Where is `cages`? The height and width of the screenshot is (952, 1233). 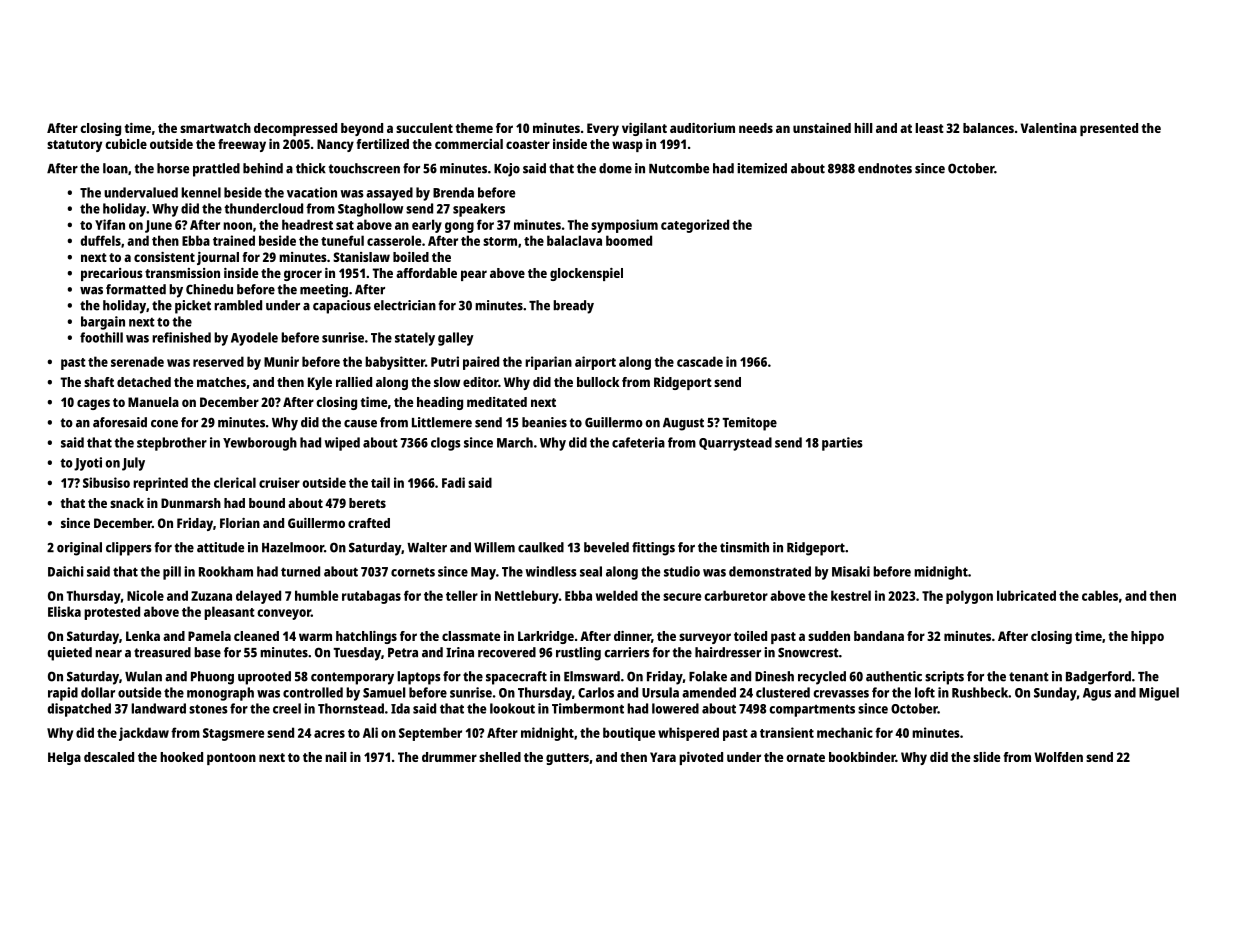 cages is located at coordinates (93, 404).
